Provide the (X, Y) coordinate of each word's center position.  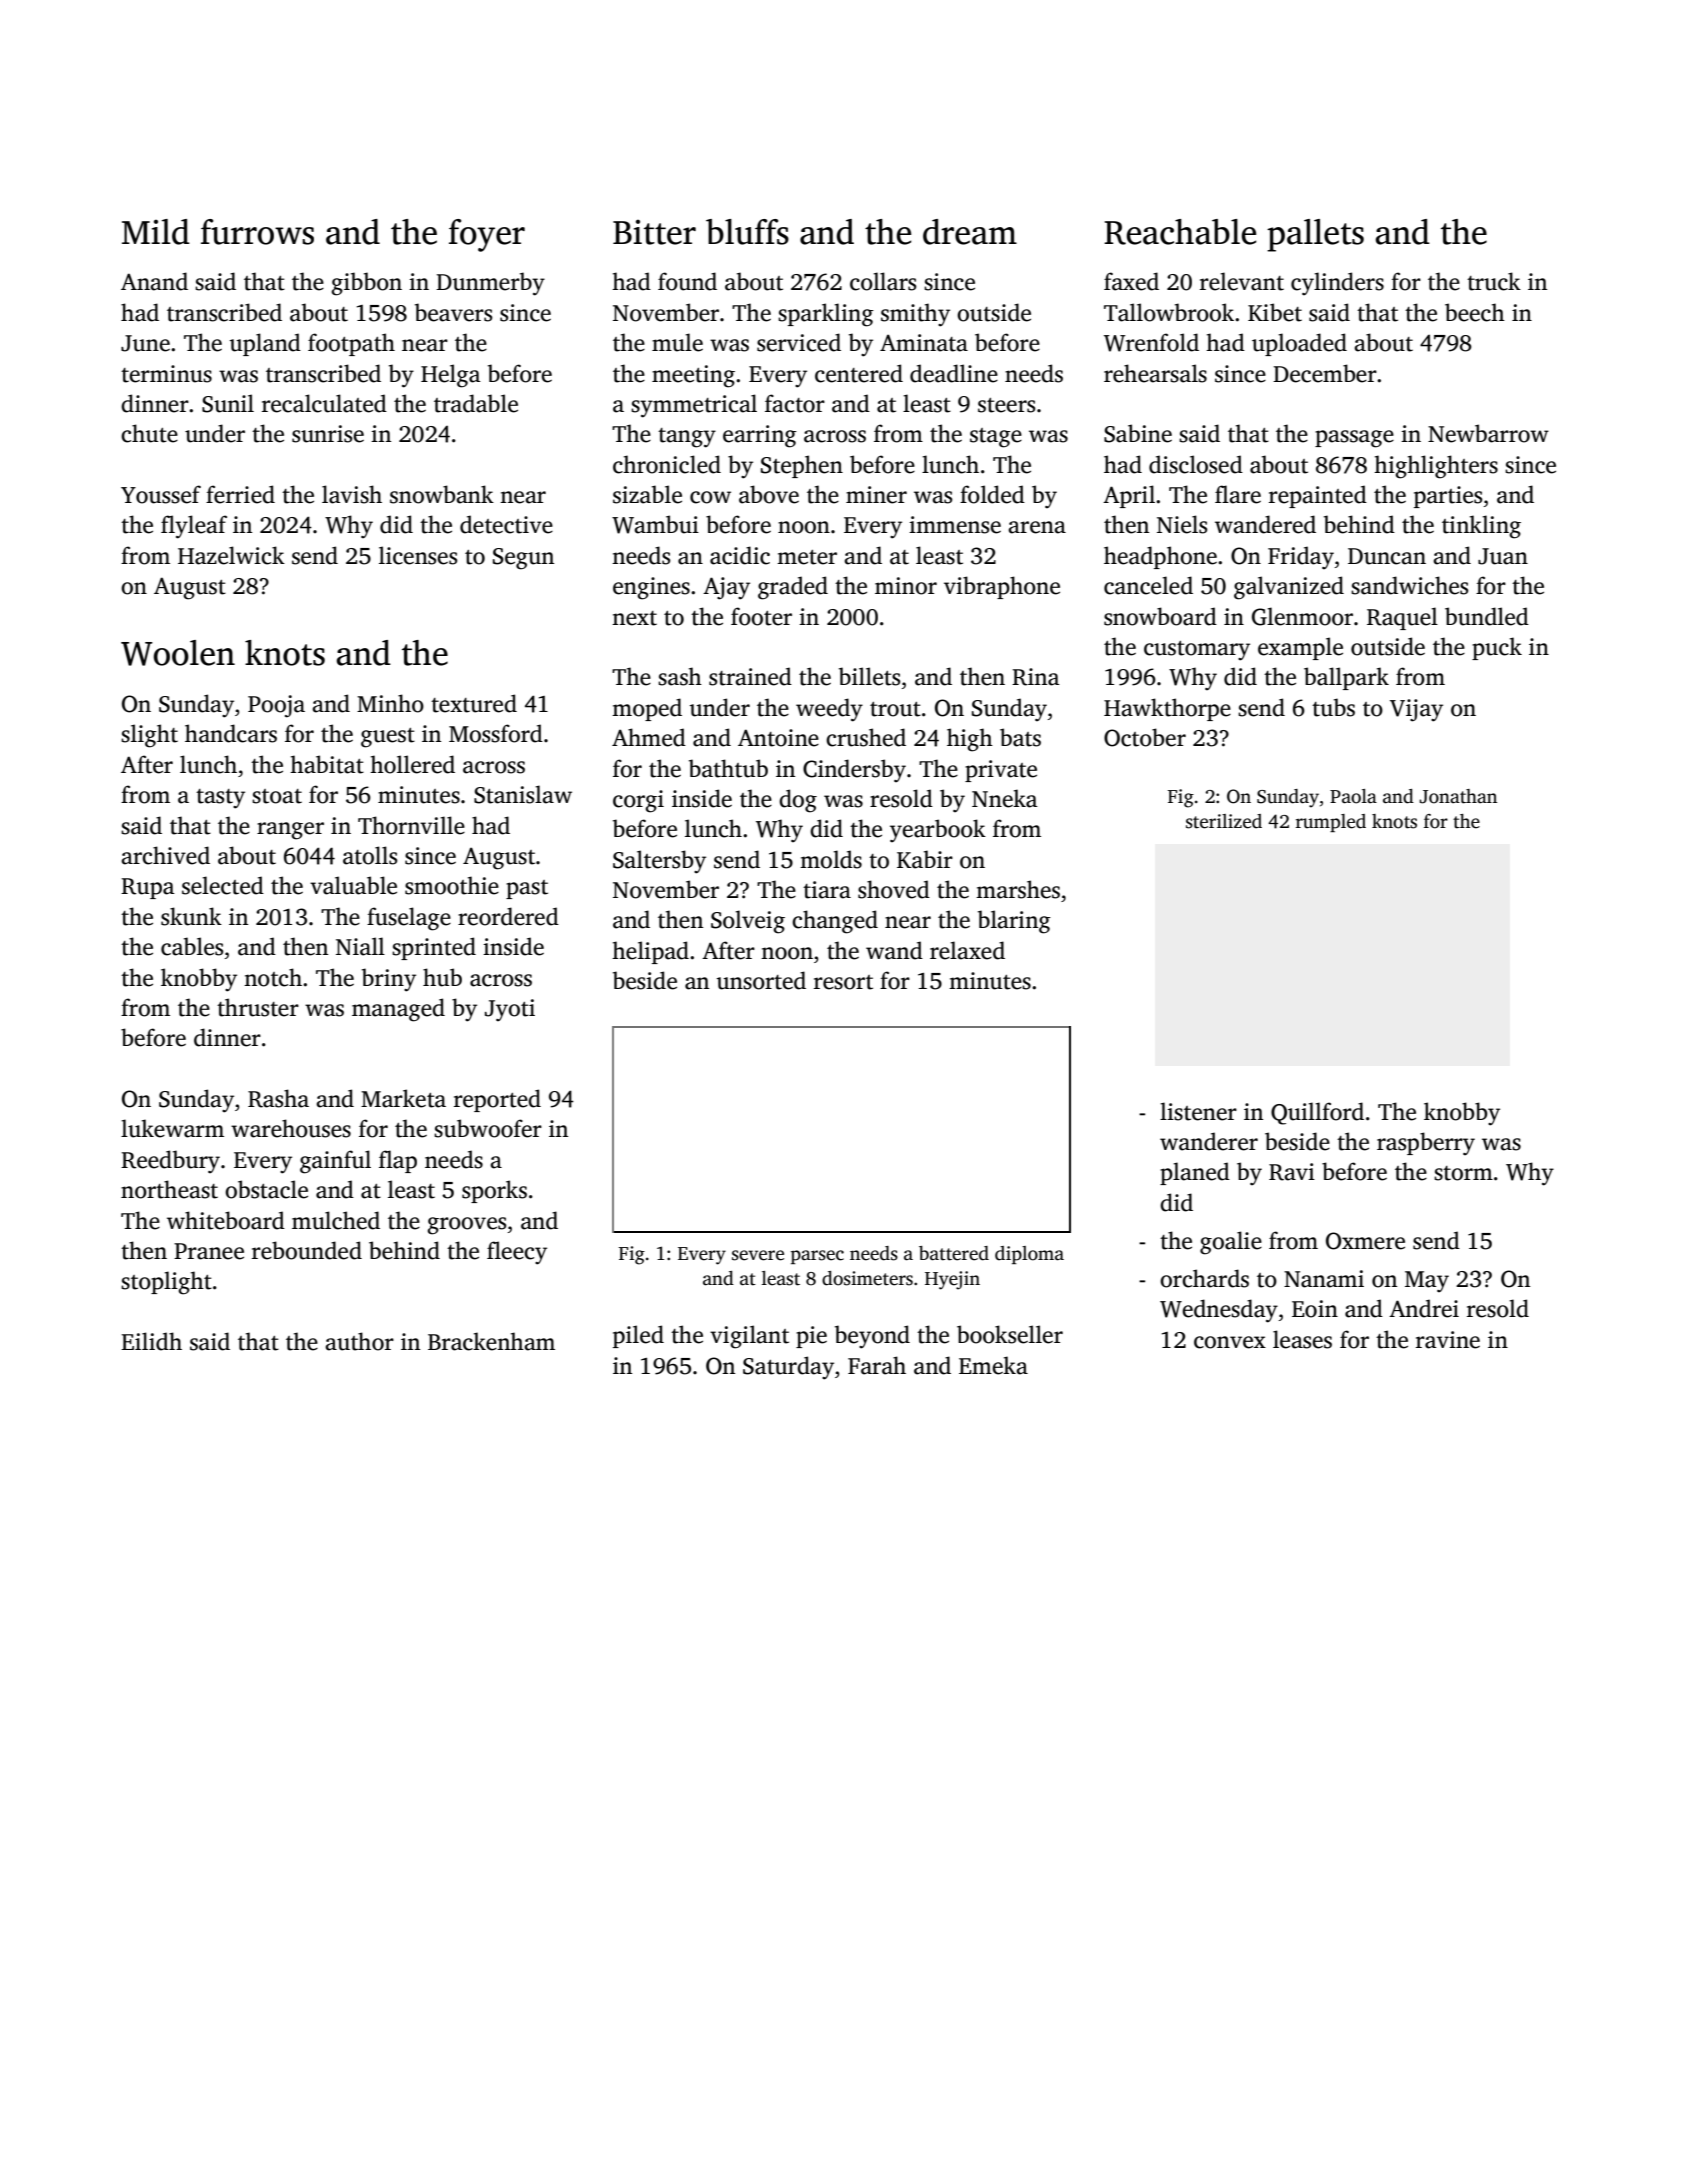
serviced (799, 342)
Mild (156, 232)
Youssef (161, 494)
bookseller (1010, 1334)
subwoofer (488, 1128)
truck (1494, 281)
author (359, 1341)
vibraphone (1002, 587)
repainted (1318, 496)
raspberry (1426, 1143)
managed (398, 1010)
